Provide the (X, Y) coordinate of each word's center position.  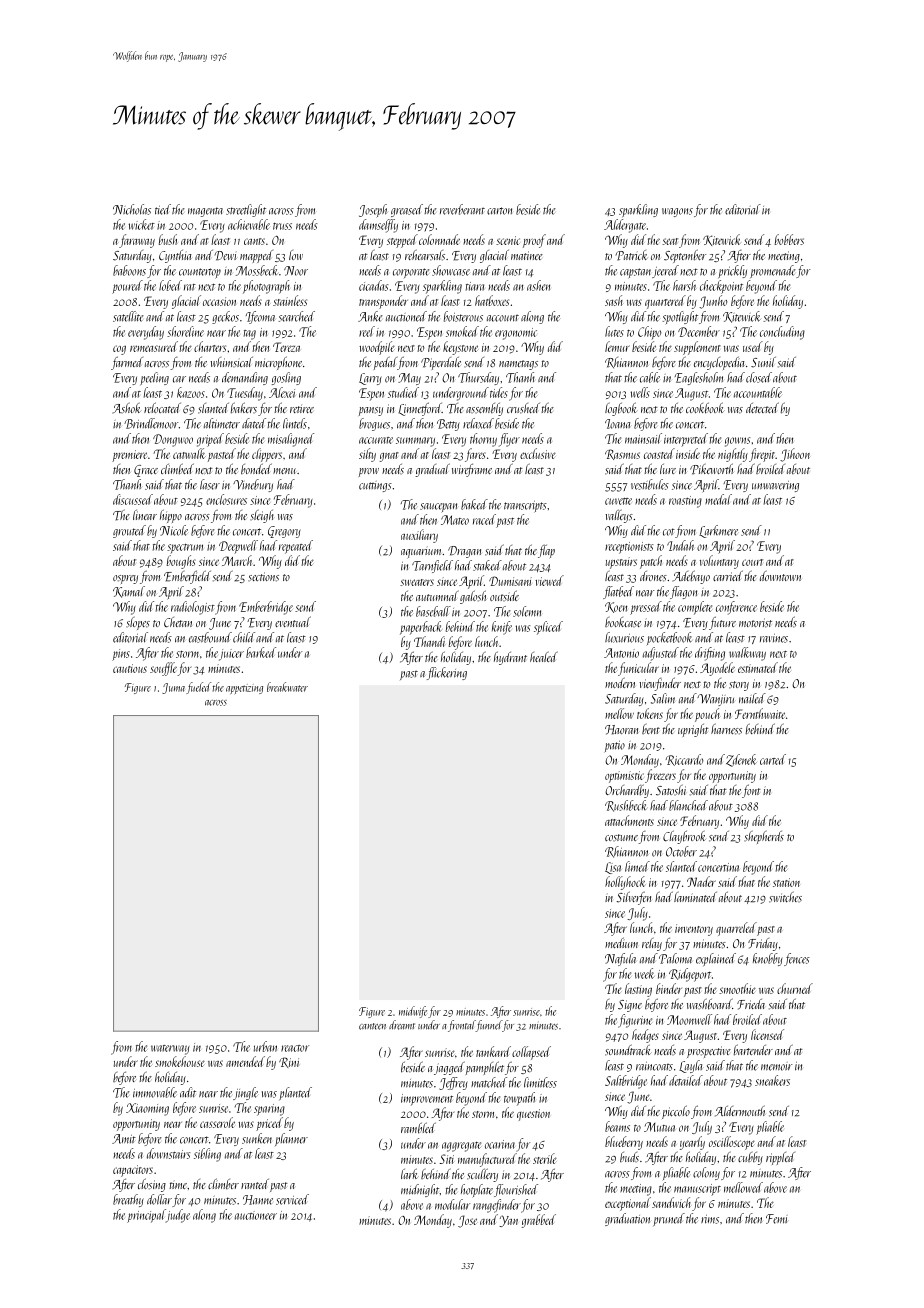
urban (265, 1046)
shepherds (764, 837)
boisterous (463, 316)
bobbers (789, 239)
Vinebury (253, 485)
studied (403, 392)
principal (146, 1216)
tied (163, 209)
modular (452, 1204)
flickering (447, 673)
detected (762, 407)
